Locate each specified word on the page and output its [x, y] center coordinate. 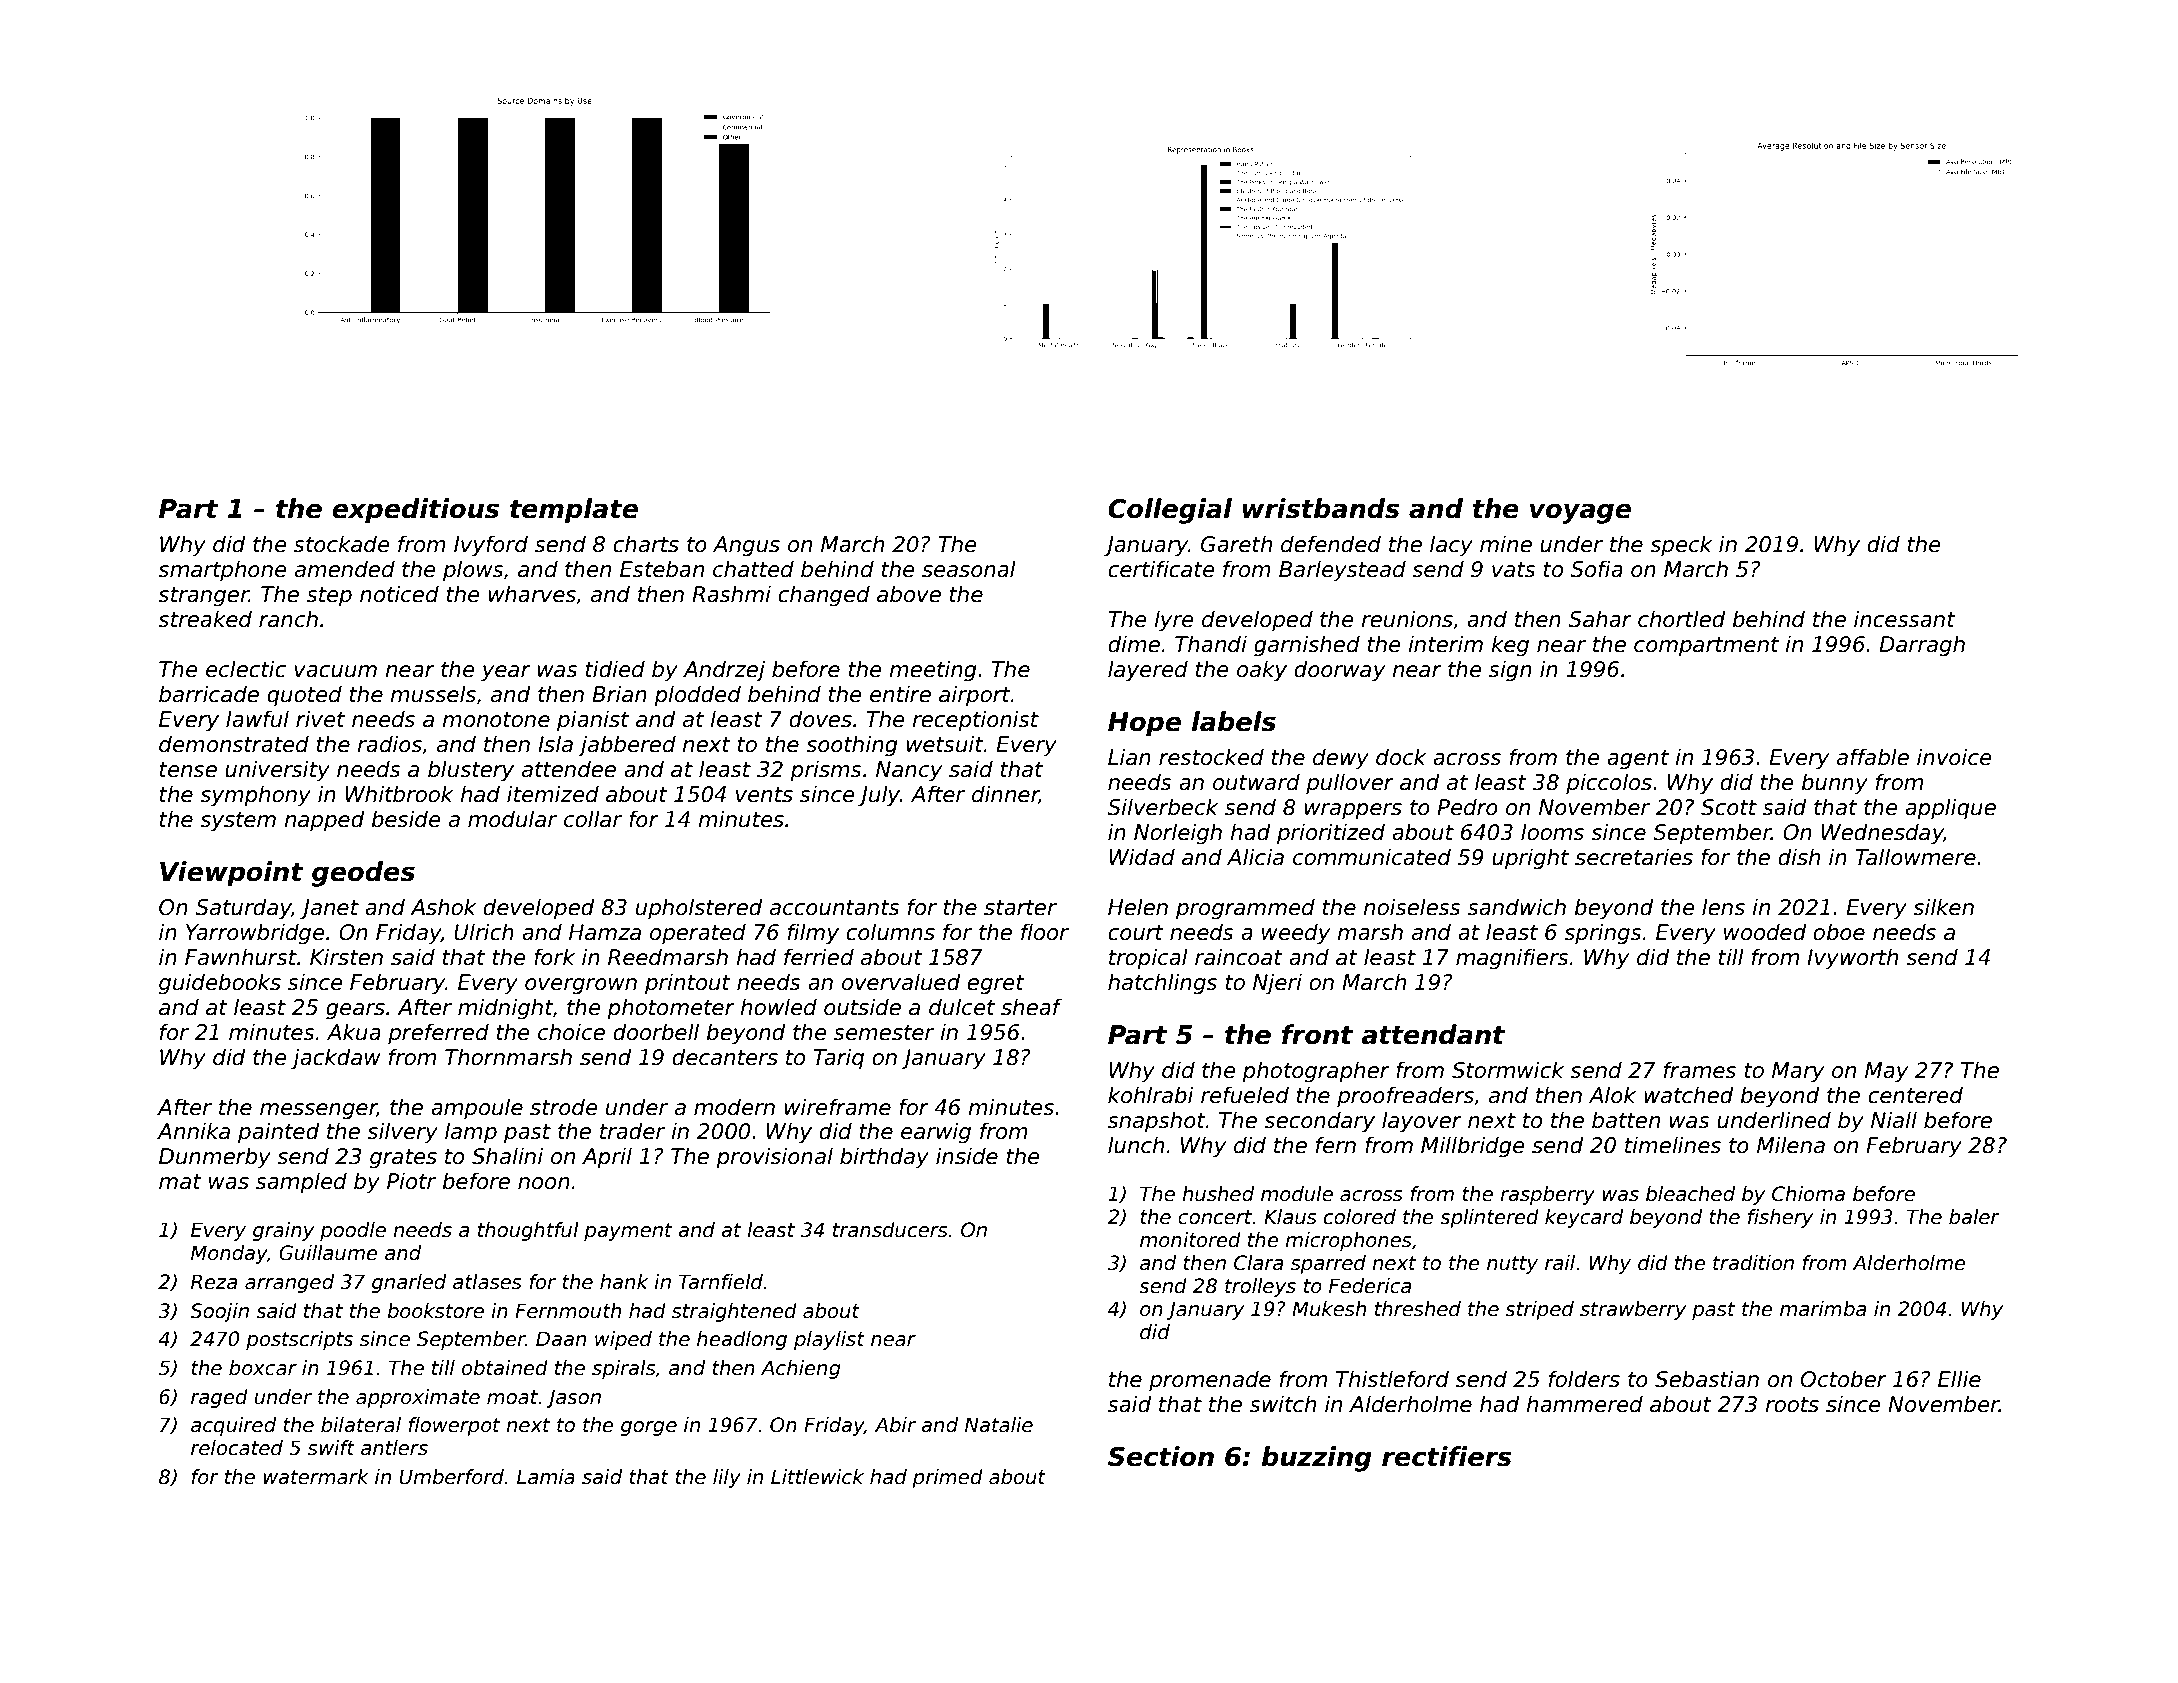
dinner [1005, 794]
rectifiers [1447, 1456]
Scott [1729, 807]
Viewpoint [232, 873]
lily [727, 1478]
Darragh [1922, 646]
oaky [1262, 671]
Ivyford [491, 546]
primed [947, 1478]
